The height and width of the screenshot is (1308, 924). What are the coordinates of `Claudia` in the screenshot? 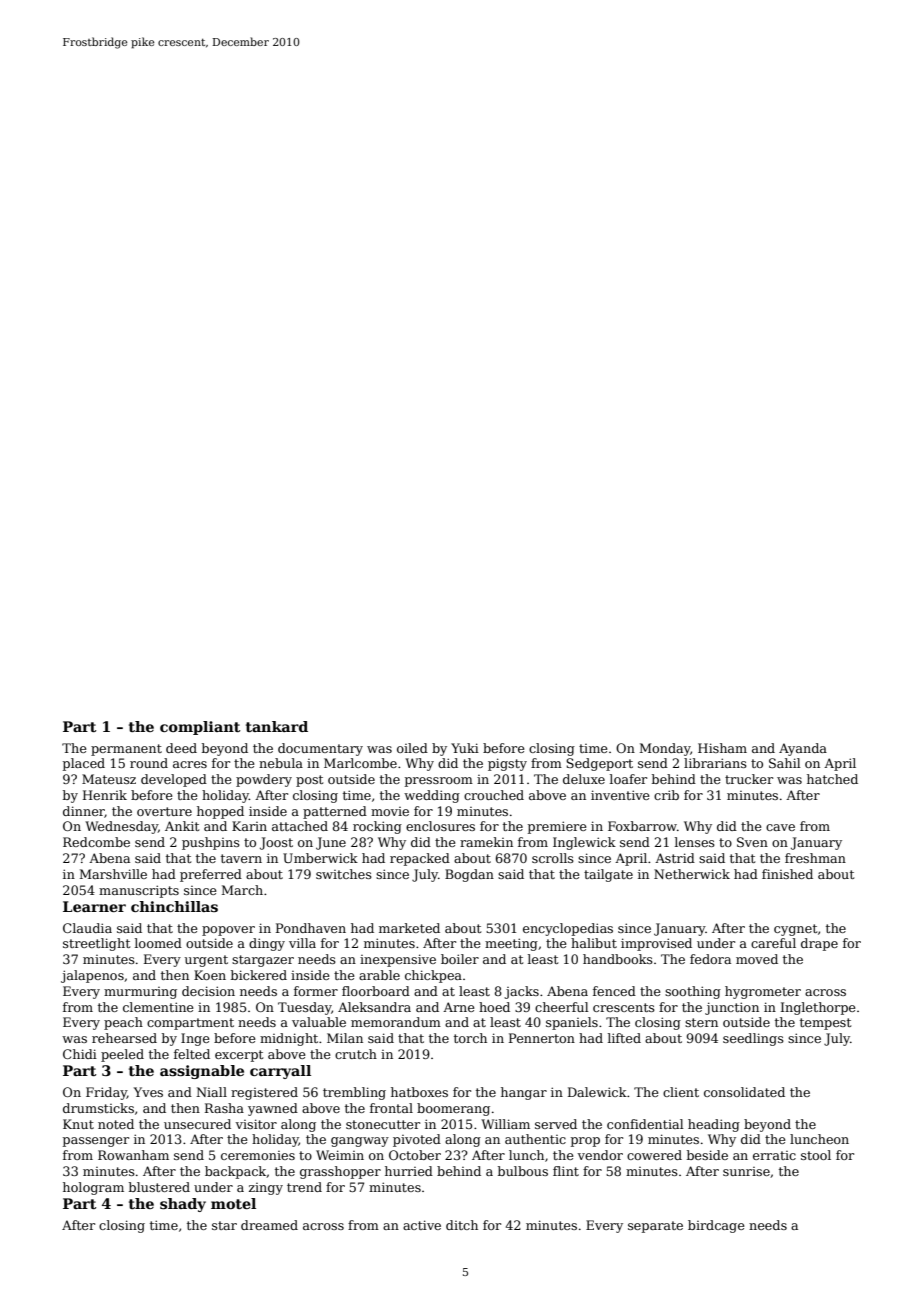 It's located at (87, 928).
